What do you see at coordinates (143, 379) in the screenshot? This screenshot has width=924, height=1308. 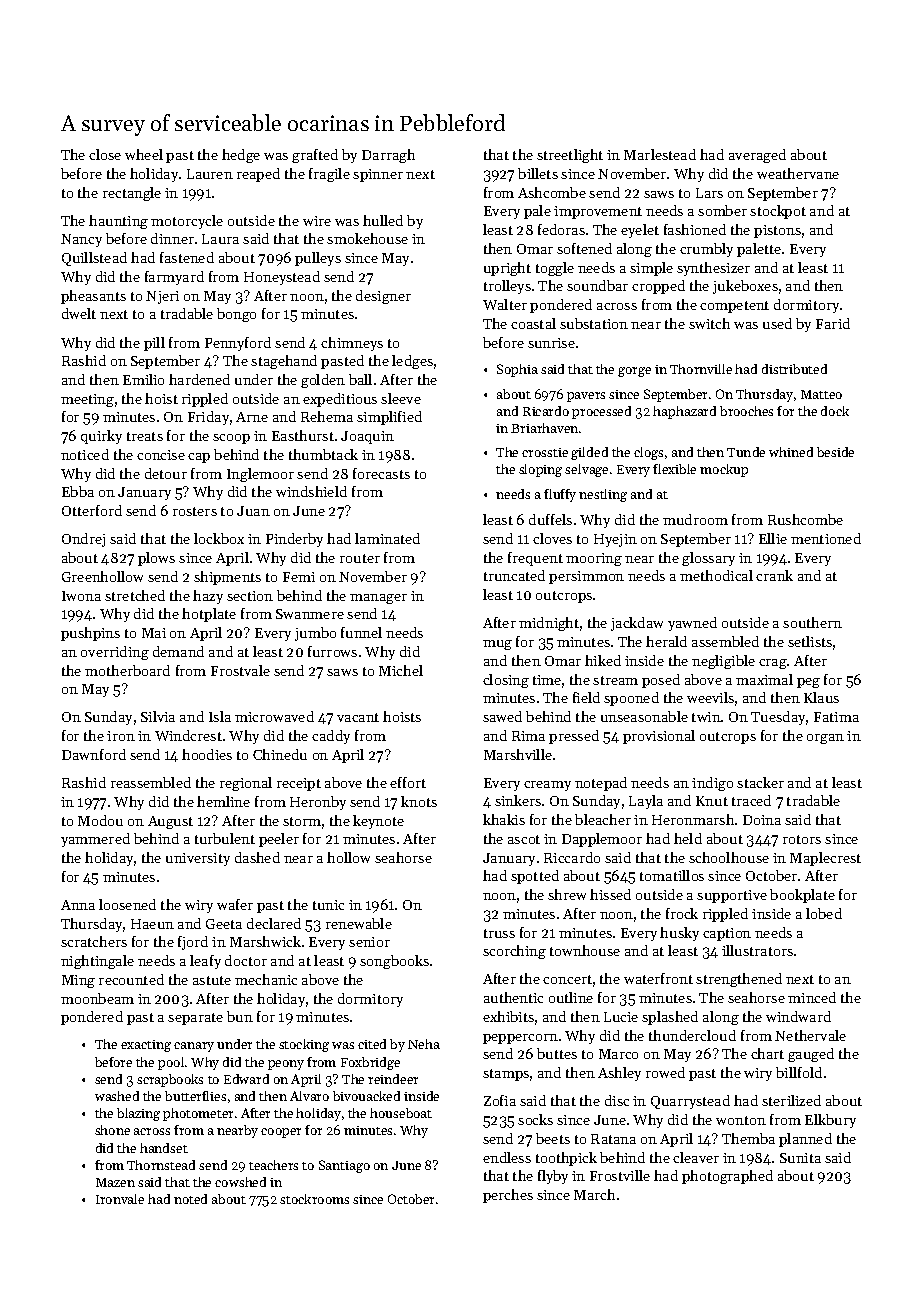 I see `Emilio` at bounding box center [143, 379].
